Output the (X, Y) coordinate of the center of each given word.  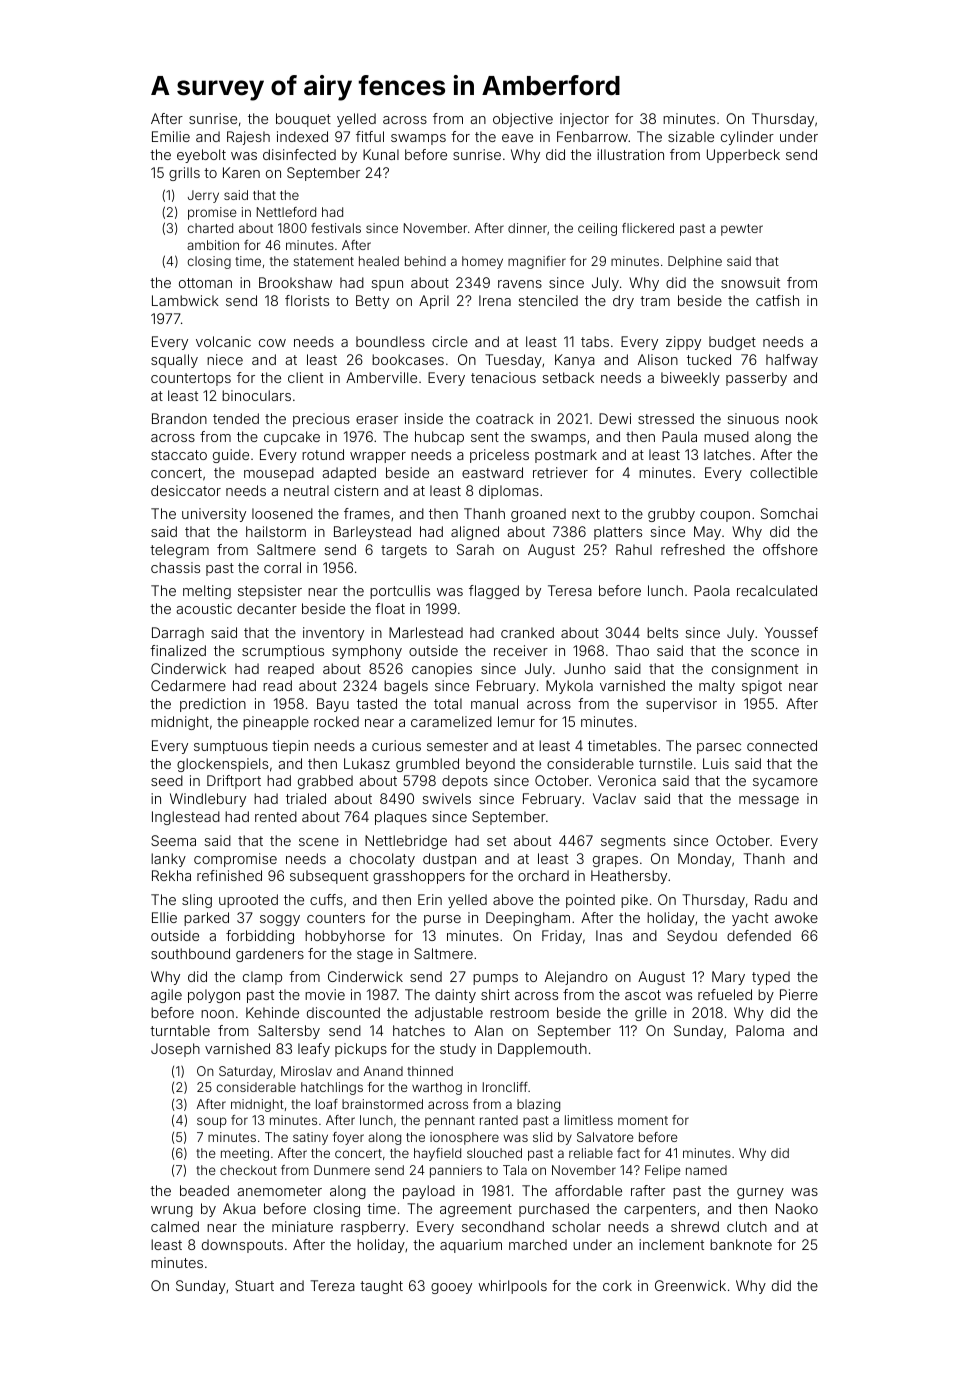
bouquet (303, 120)
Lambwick (185, 300)
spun (387, 285)
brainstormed (382, 1104)
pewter (742, 230)
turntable (180, 1030)
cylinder (747, 138)
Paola (712, 590)
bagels (406, 687)
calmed (175, 1226)
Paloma (760, 1030)
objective (523, 120)
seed (167, 780)
